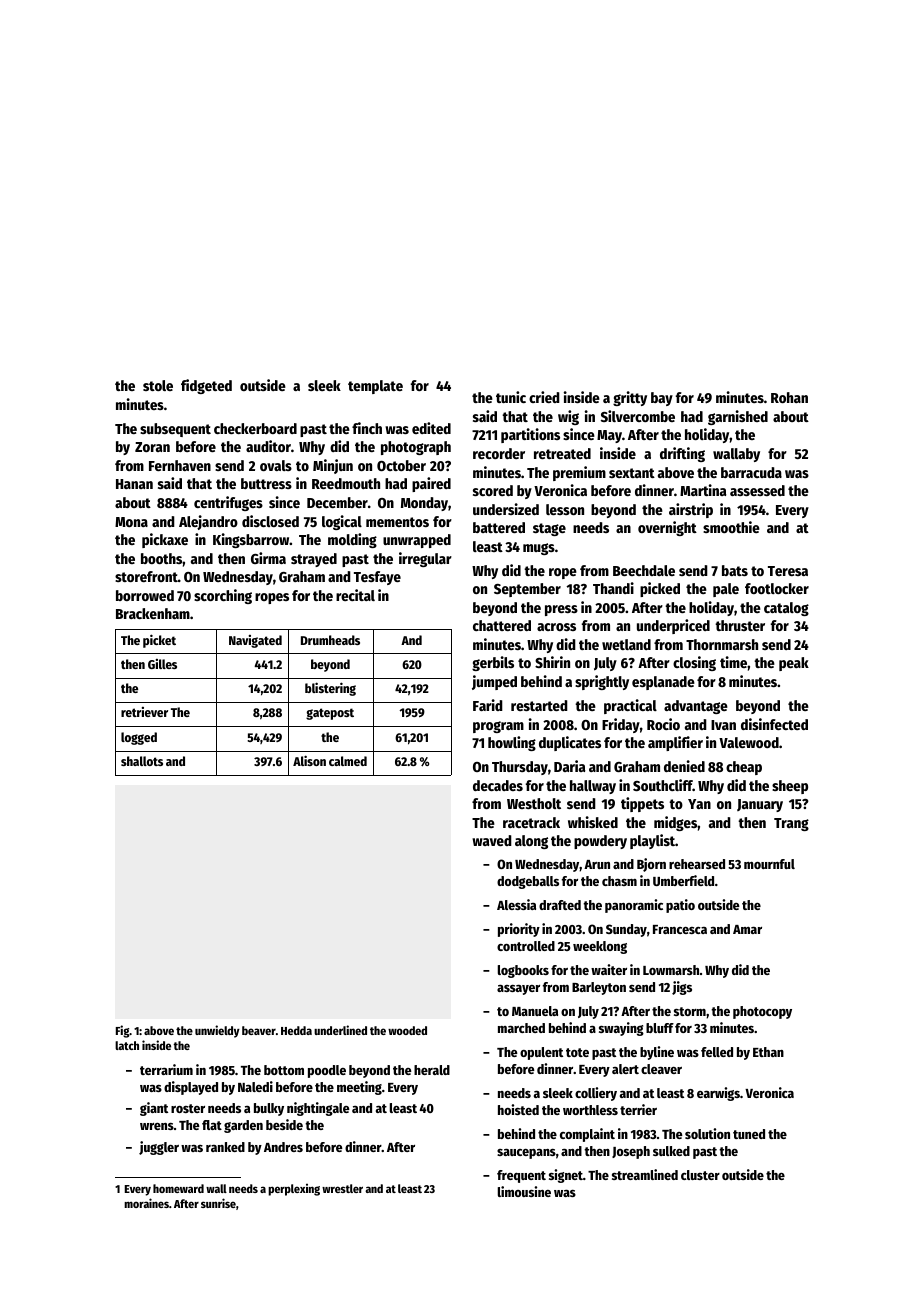 The width and height of the screenshot is (924, 1308). Describe the element at coordinates (662, 399) in the screenshot. I see `bay` at that location.
